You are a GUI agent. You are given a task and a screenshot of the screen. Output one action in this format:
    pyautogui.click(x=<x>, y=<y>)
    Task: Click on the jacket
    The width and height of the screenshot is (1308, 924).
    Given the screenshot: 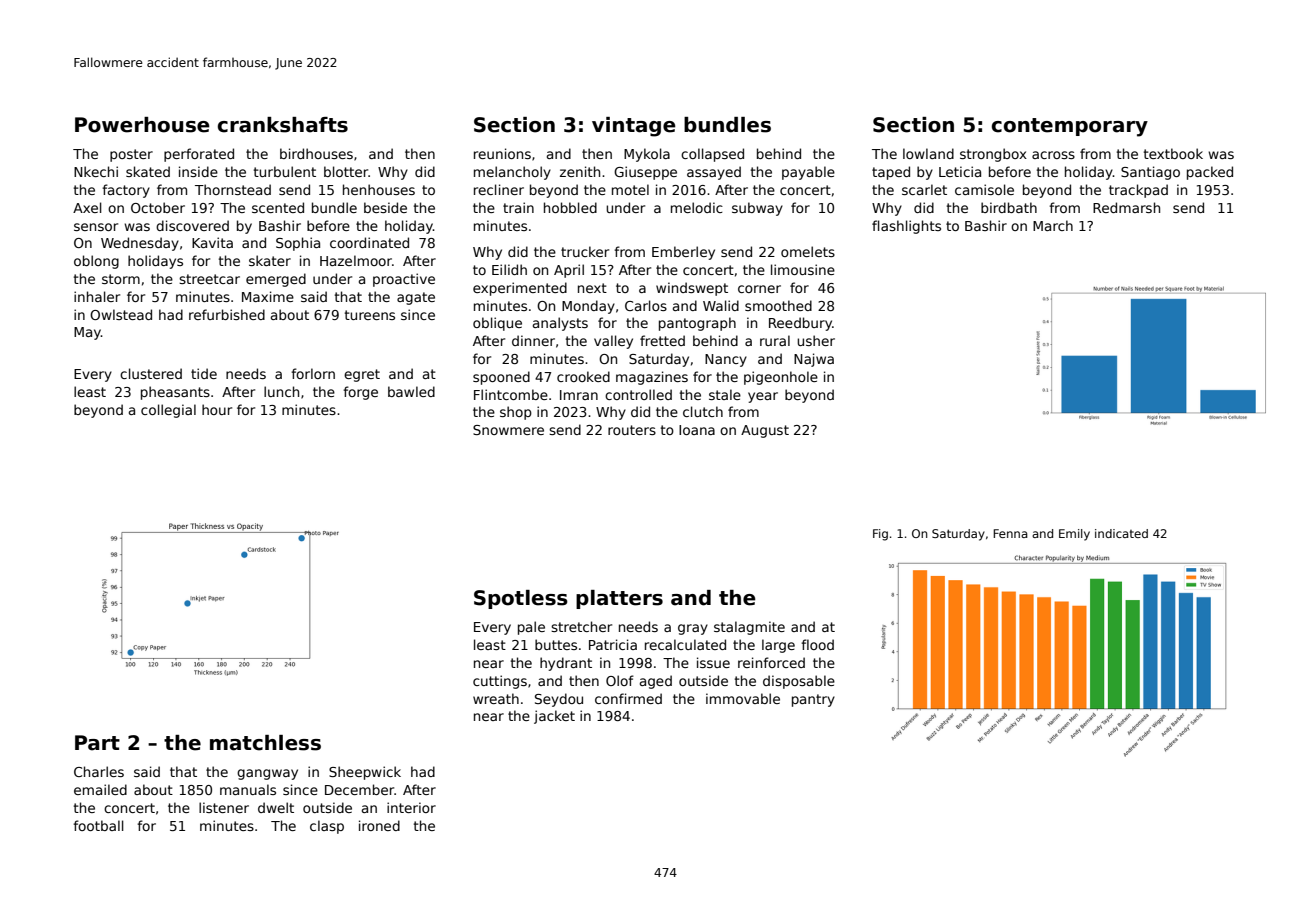 What is the action you would take?
    pyautogui.click(x=554, y=717)
